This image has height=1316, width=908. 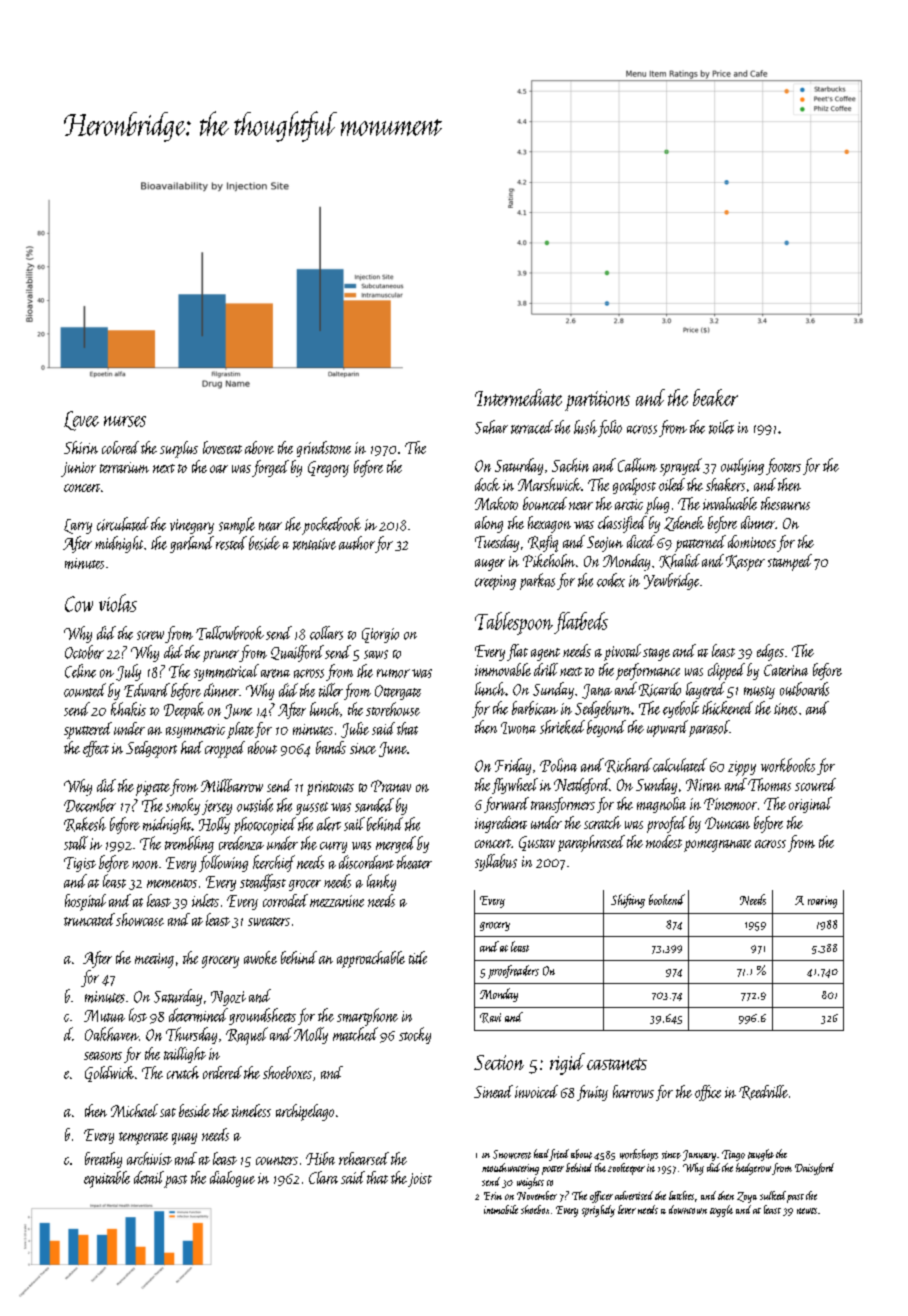 I want to click on rumor, so click(x=393, y=673).
